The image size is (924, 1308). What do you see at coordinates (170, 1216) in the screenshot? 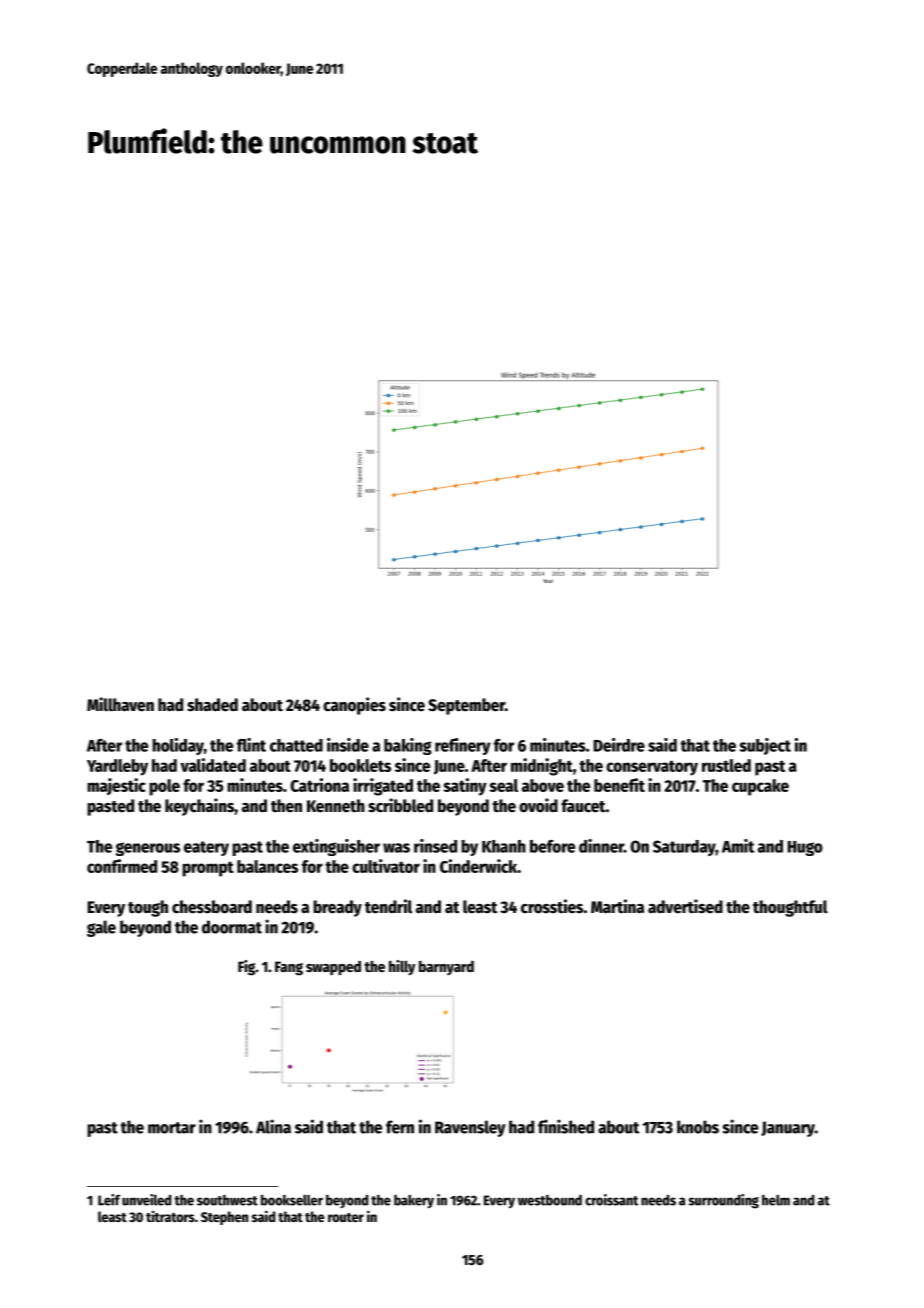
I see `titrators` at bounding box center [170, 1216].
